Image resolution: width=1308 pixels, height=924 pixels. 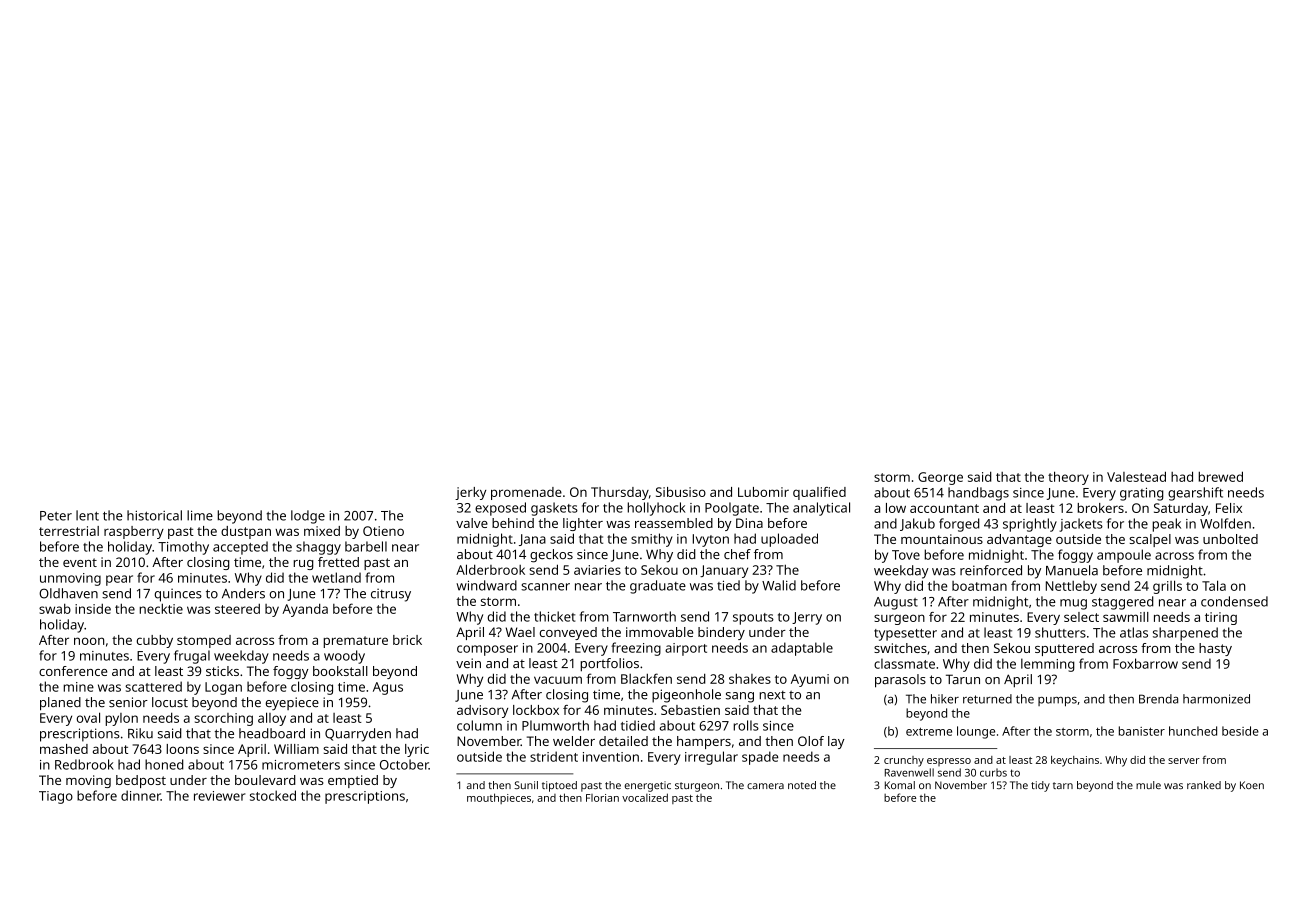 I want to click on Redbrook, so click(x=84, y=764).
